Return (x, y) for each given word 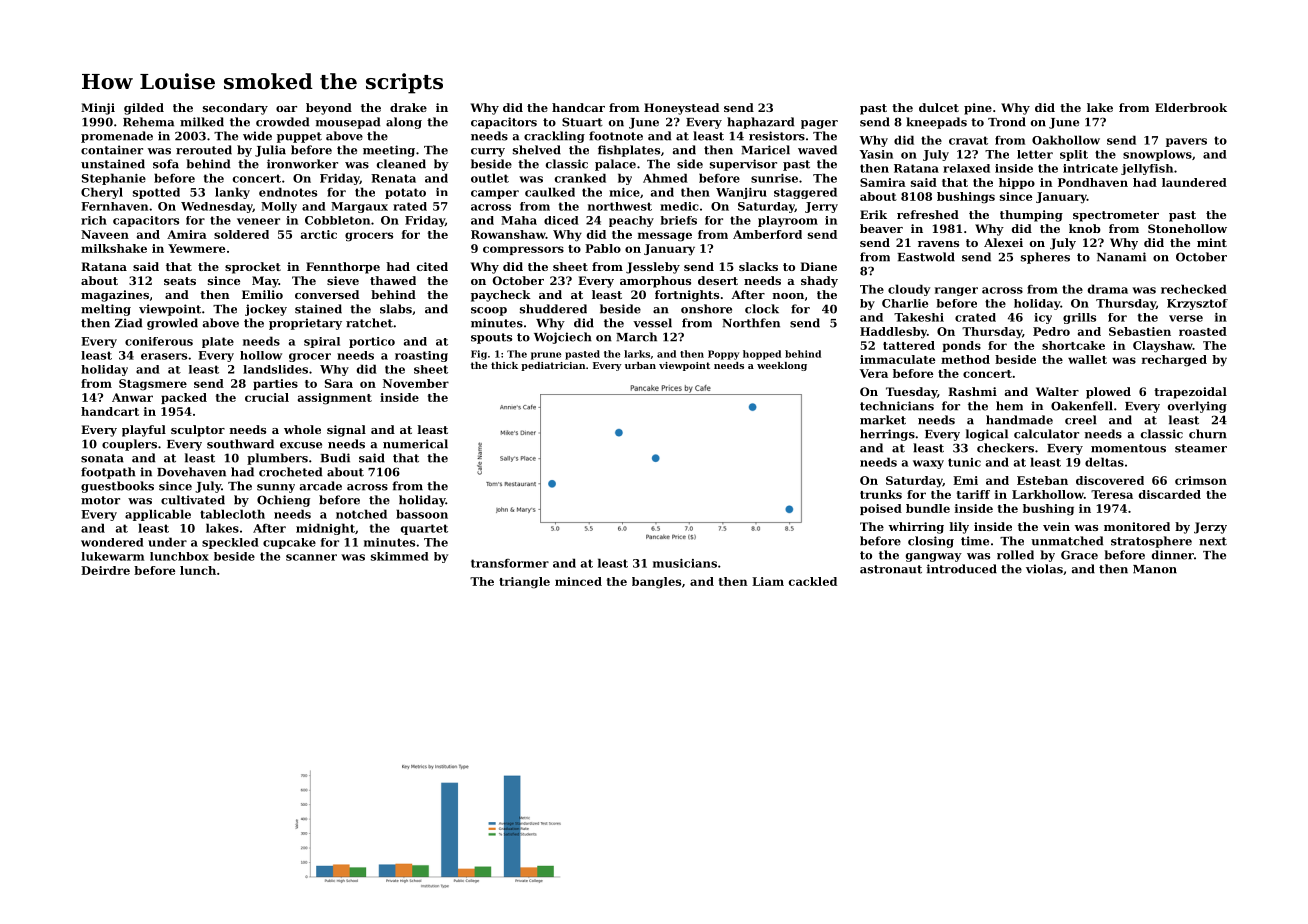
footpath (108, 473)
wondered (112, 542)
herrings (887, 435)
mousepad (348, 123)
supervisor (743, 165)
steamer (1201, 448)
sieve (343, 280)
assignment (335, 399)
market (883, 420)
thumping (1031, 216)
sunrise (774, 178)
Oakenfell (1082, 406)
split (1074, 155)
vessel (652, 323)
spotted (156, 193)
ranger (956, 291)
